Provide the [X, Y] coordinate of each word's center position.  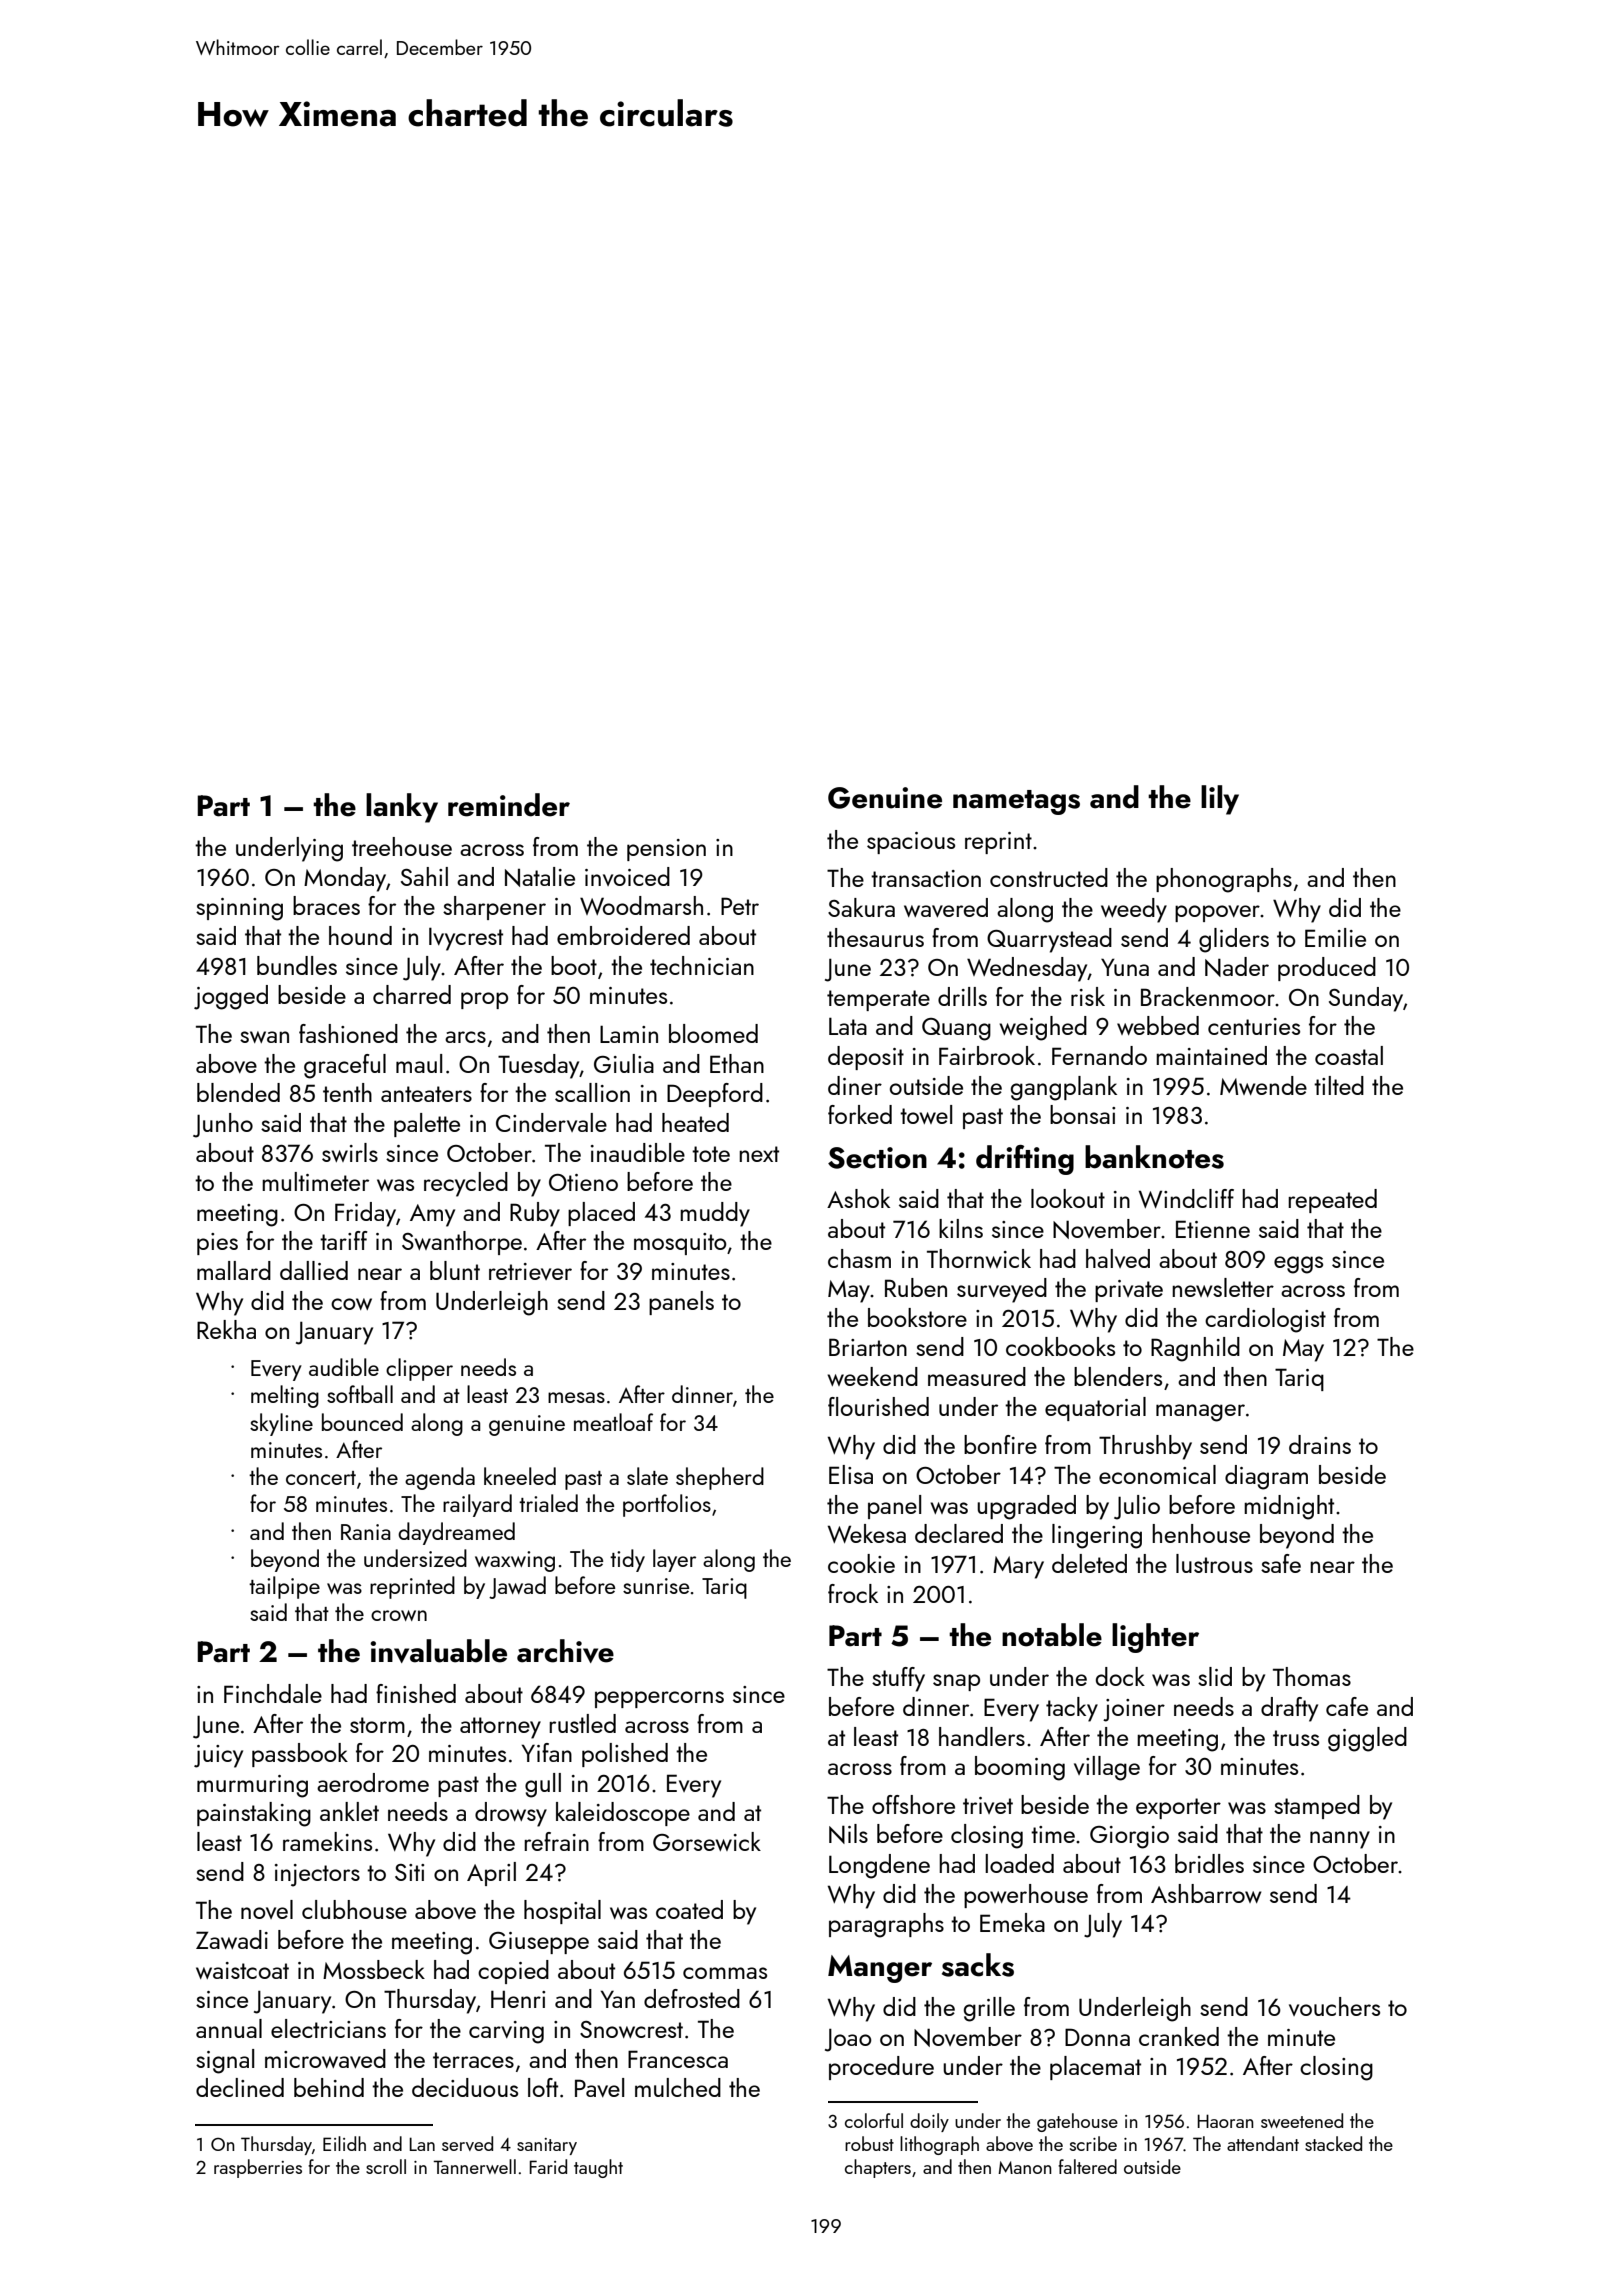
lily [1220, 800]
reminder [509, 805]
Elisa [851, 1474]
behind [329, 2087]
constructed [1049, 877]
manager [1200, 1413]
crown [399, 1615]
